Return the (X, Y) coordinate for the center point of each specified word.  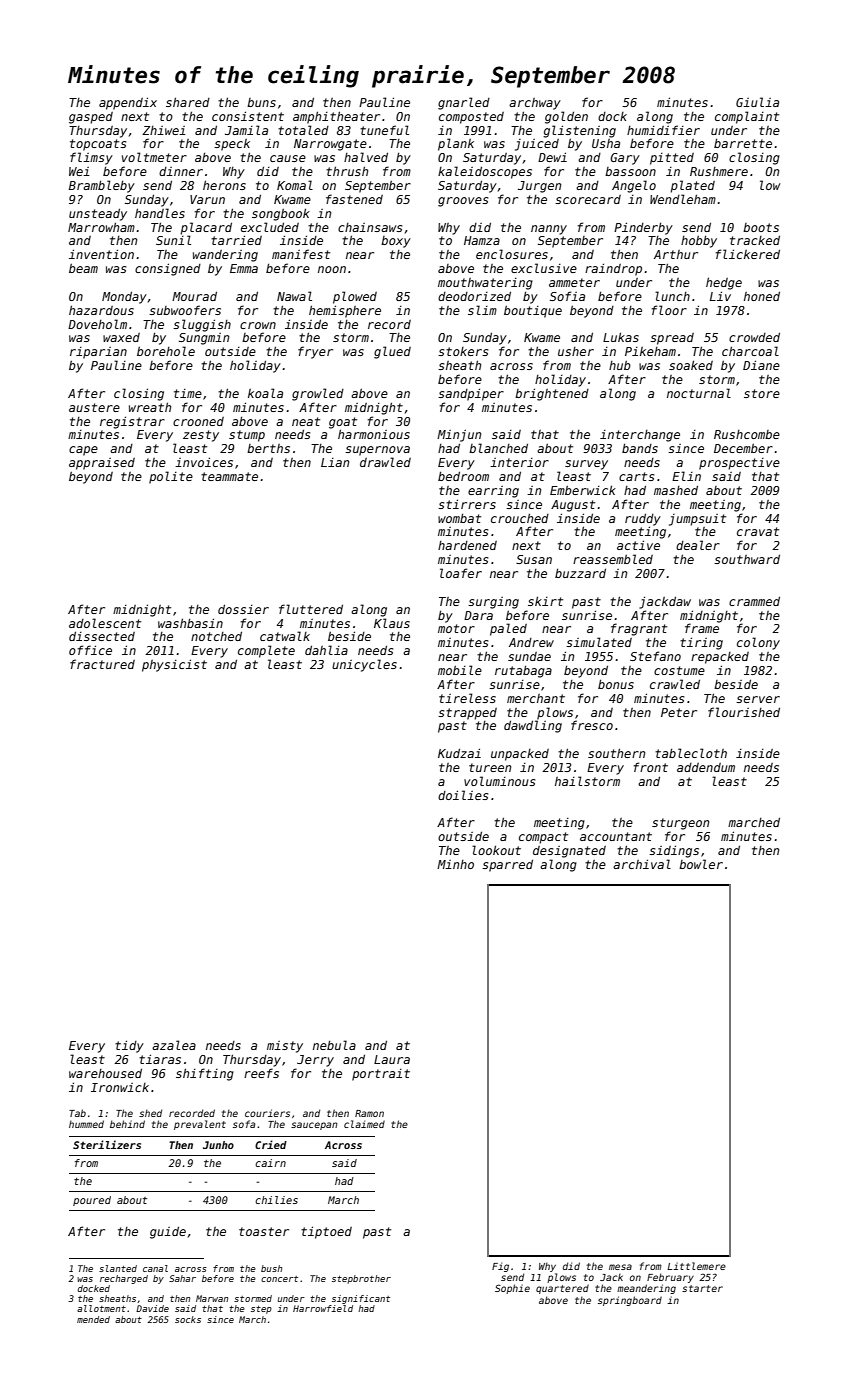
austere (94, 407)
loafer (461, 573)
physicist (174, 665)
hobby (699, 241)
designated (569, 852)
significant (361, 1299)
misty (285, 1047)
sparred (507, 865)
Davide (152, 1308)
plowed (355, 297)
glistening (579, 131)
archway (535, 104)
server (758, 699)
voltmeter (154, 157)
